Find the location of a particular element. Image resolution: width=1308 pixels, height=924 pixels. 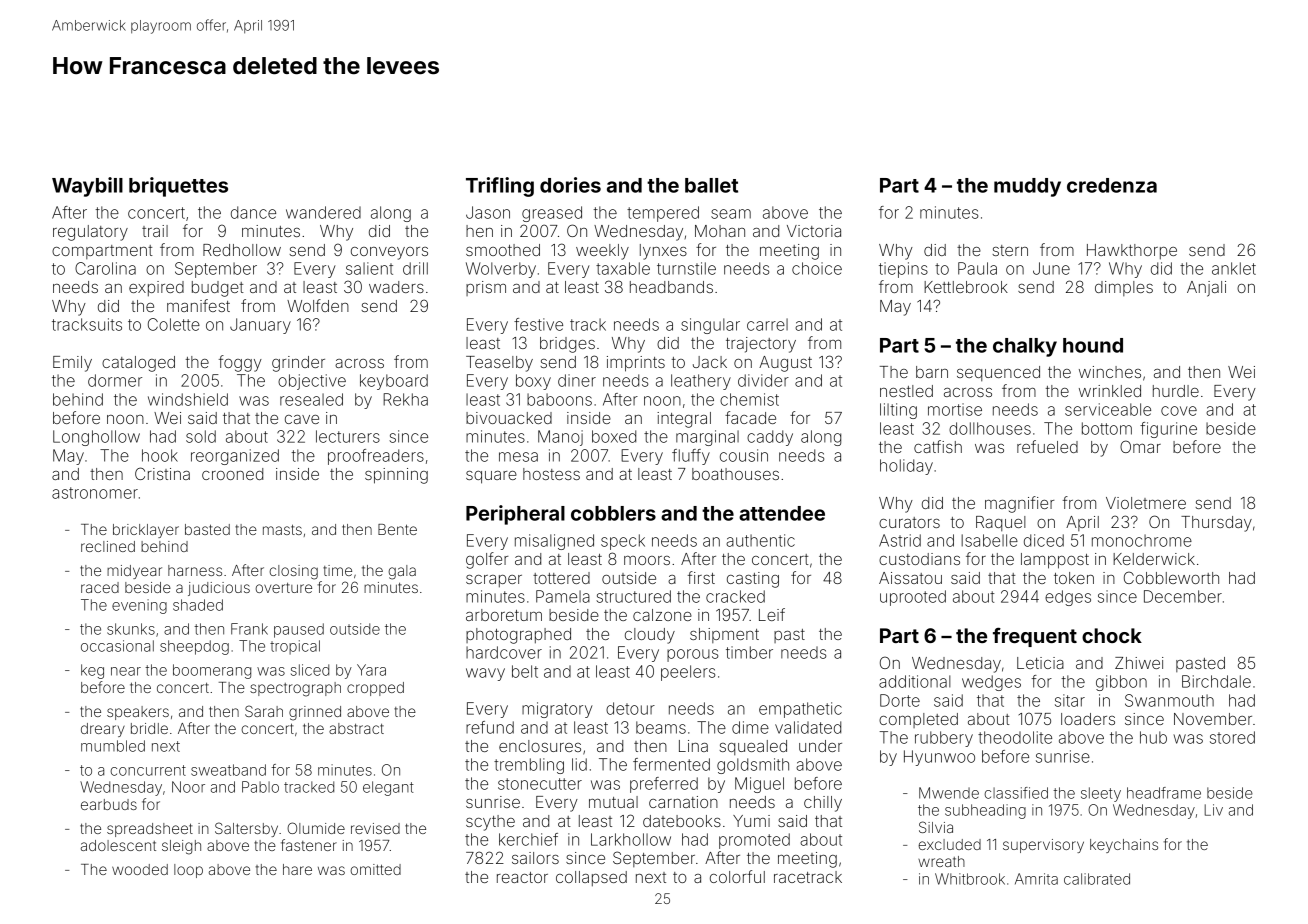

colorful is located at coordinates (737, 876).
